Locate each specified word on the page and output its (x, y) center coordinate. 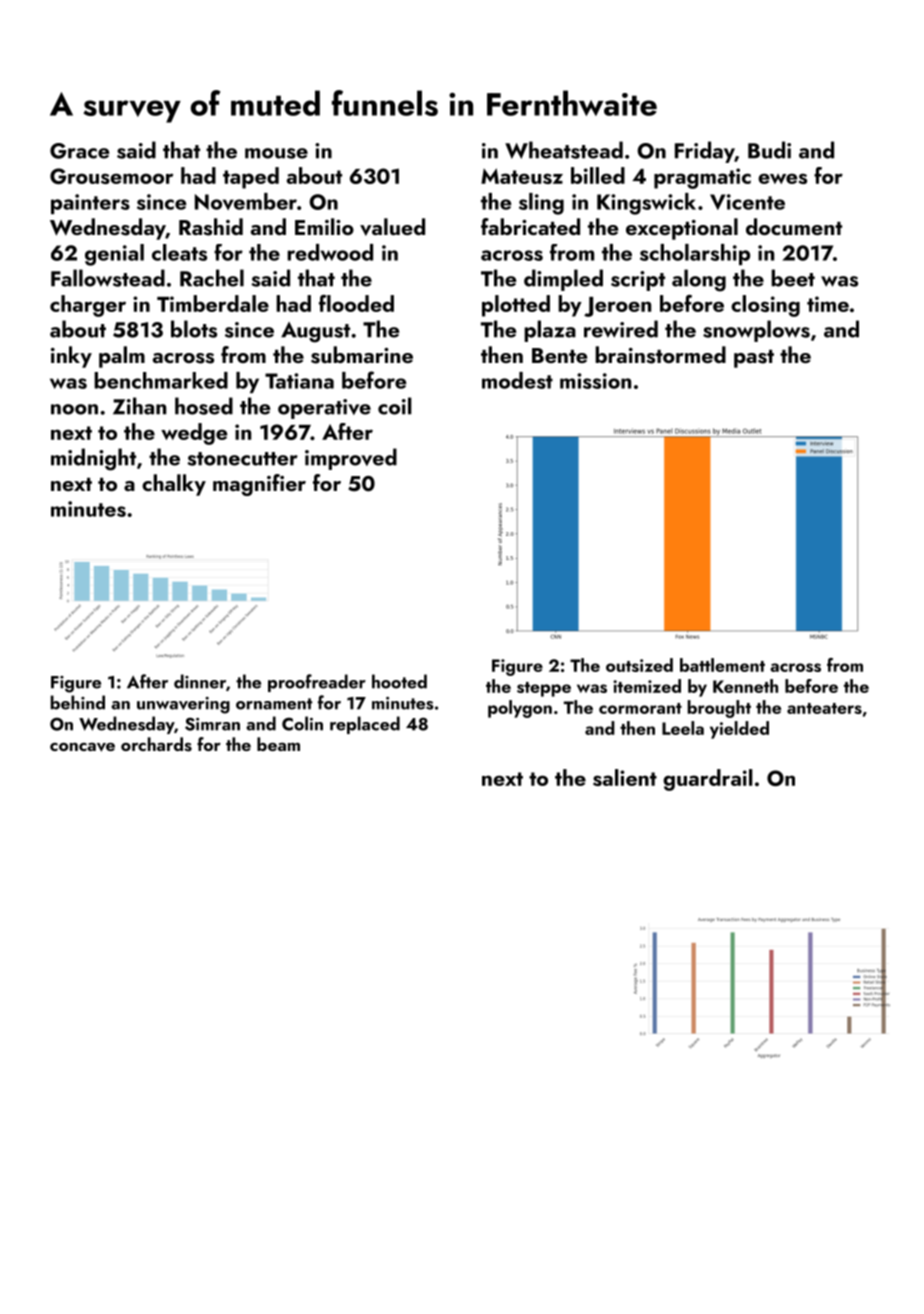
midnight (93, 459)
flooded (356, 303)
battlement (722, 665)
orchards (156, 744)
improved (351, 459)
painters (90, 204)
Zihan (139, 406)
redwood (330, 252)
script (638, 281)
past (754, 359)
